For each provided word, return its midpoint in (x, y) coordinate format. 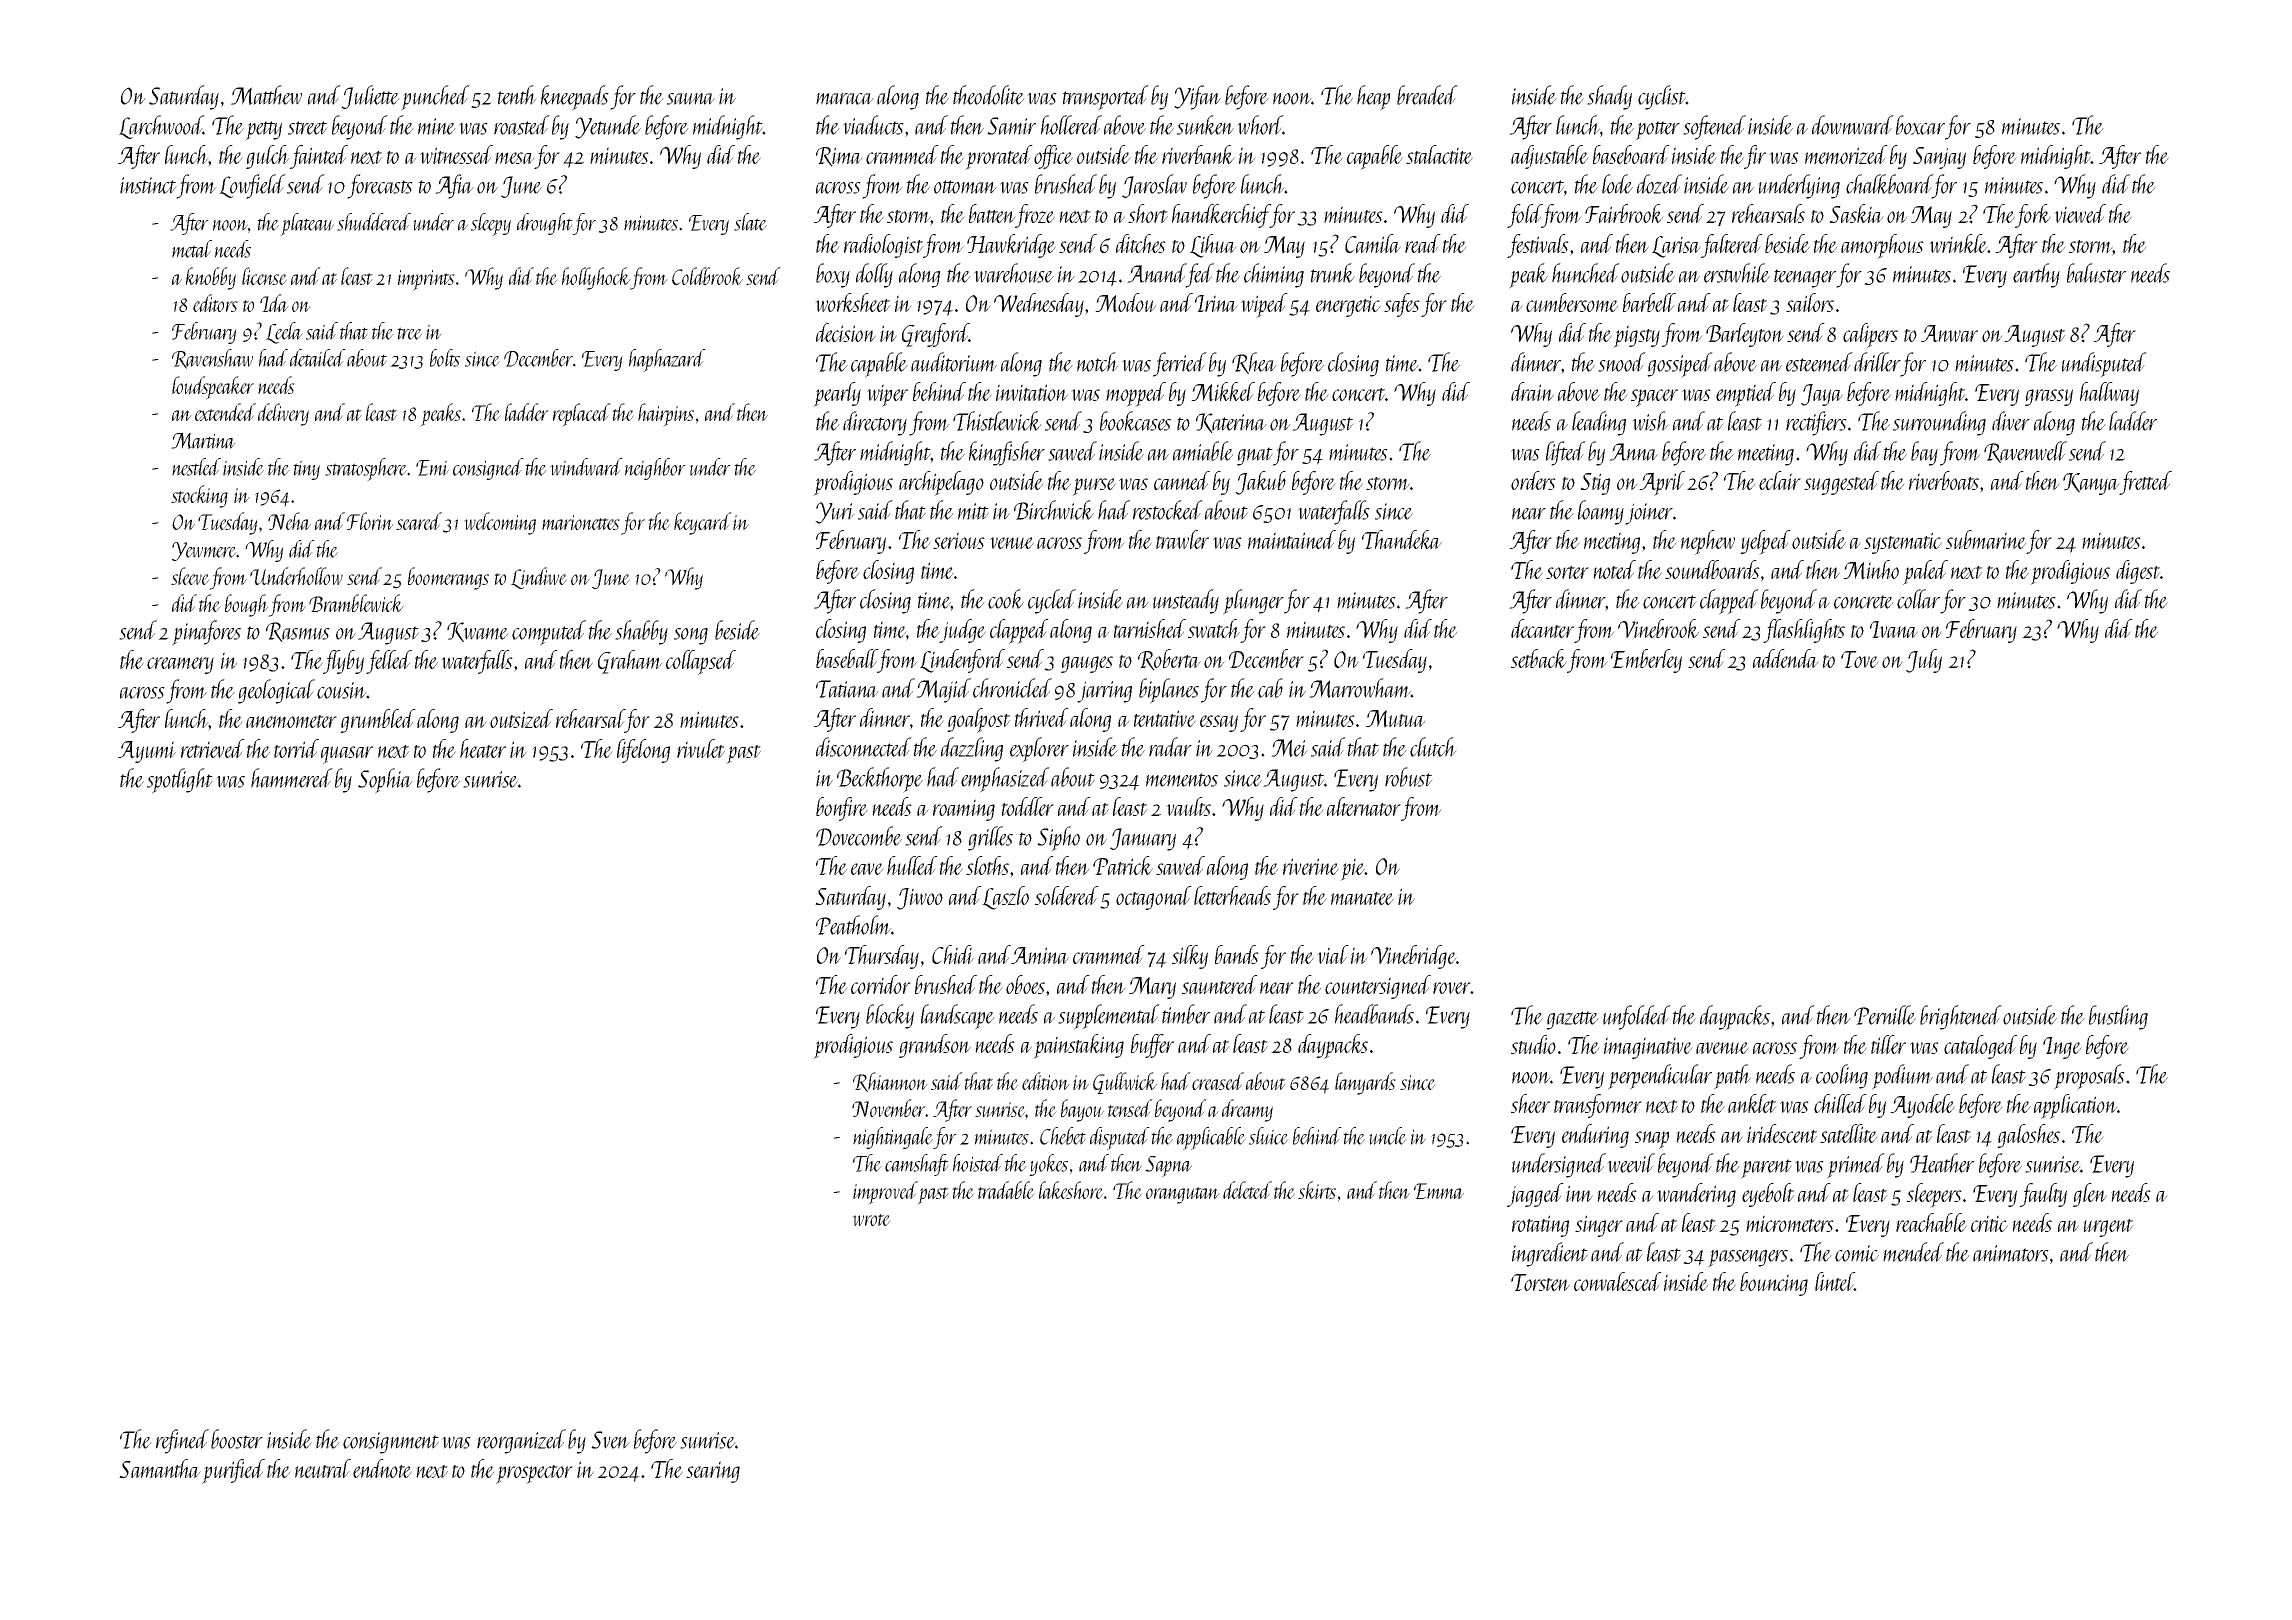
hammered (292, 778)
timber (1186, 1014)
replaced (582, 415)
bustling (2118, 1017)
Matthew (266, 95)
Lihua (1213, 246)
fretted (2146, 483)
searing (713, 1472)
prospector (534, 1474)
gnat (1255, 456)
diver (2011, 421)
